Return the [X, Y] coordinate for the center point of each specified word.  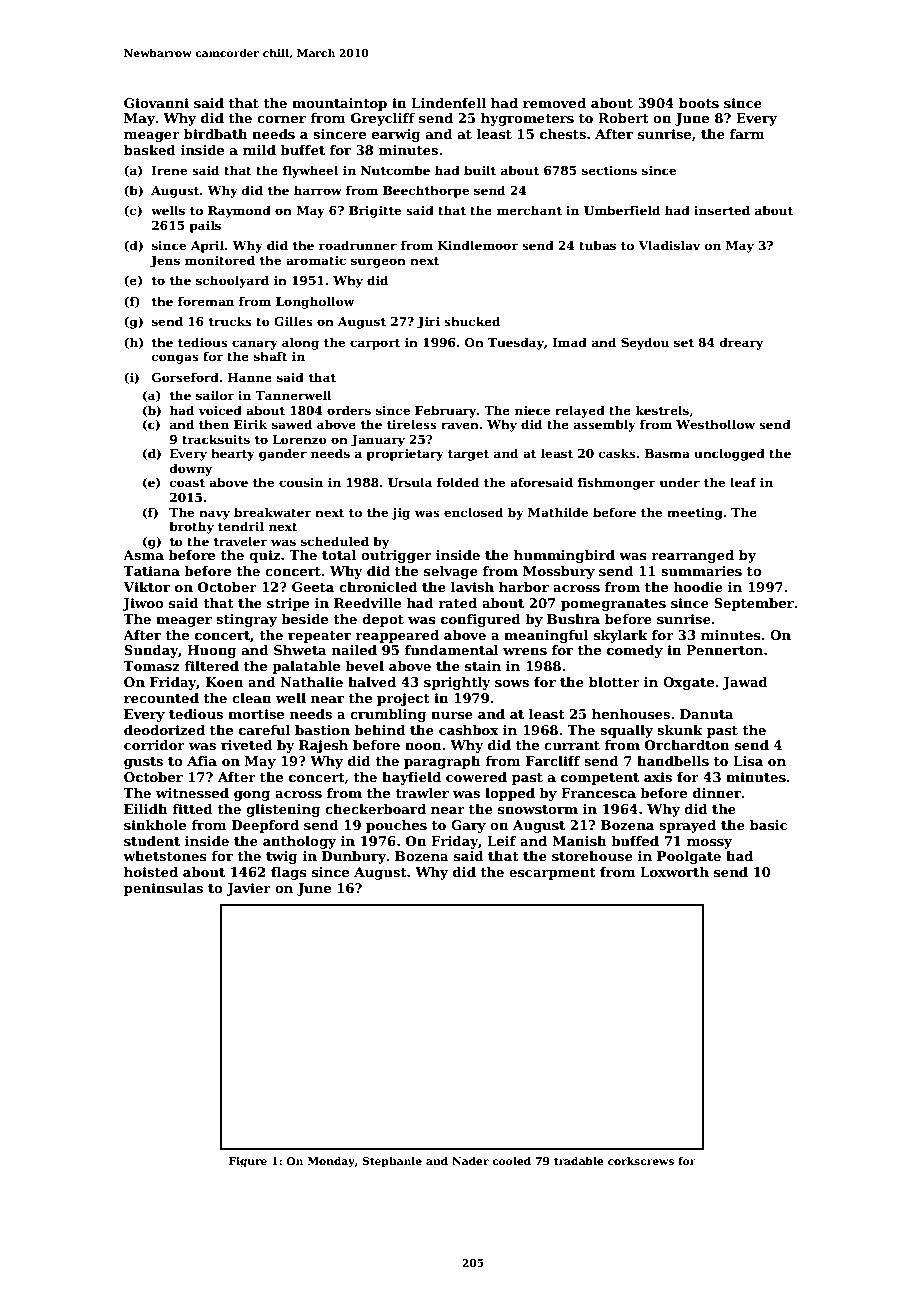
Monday [331, 1162]
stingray [246, 620]
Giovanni [156, 103]
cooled [511, 1161]
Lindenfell [448, 103]
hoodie [698, 587]
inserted [722, 210]
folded [458, 482]
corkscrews [641, 1161]
